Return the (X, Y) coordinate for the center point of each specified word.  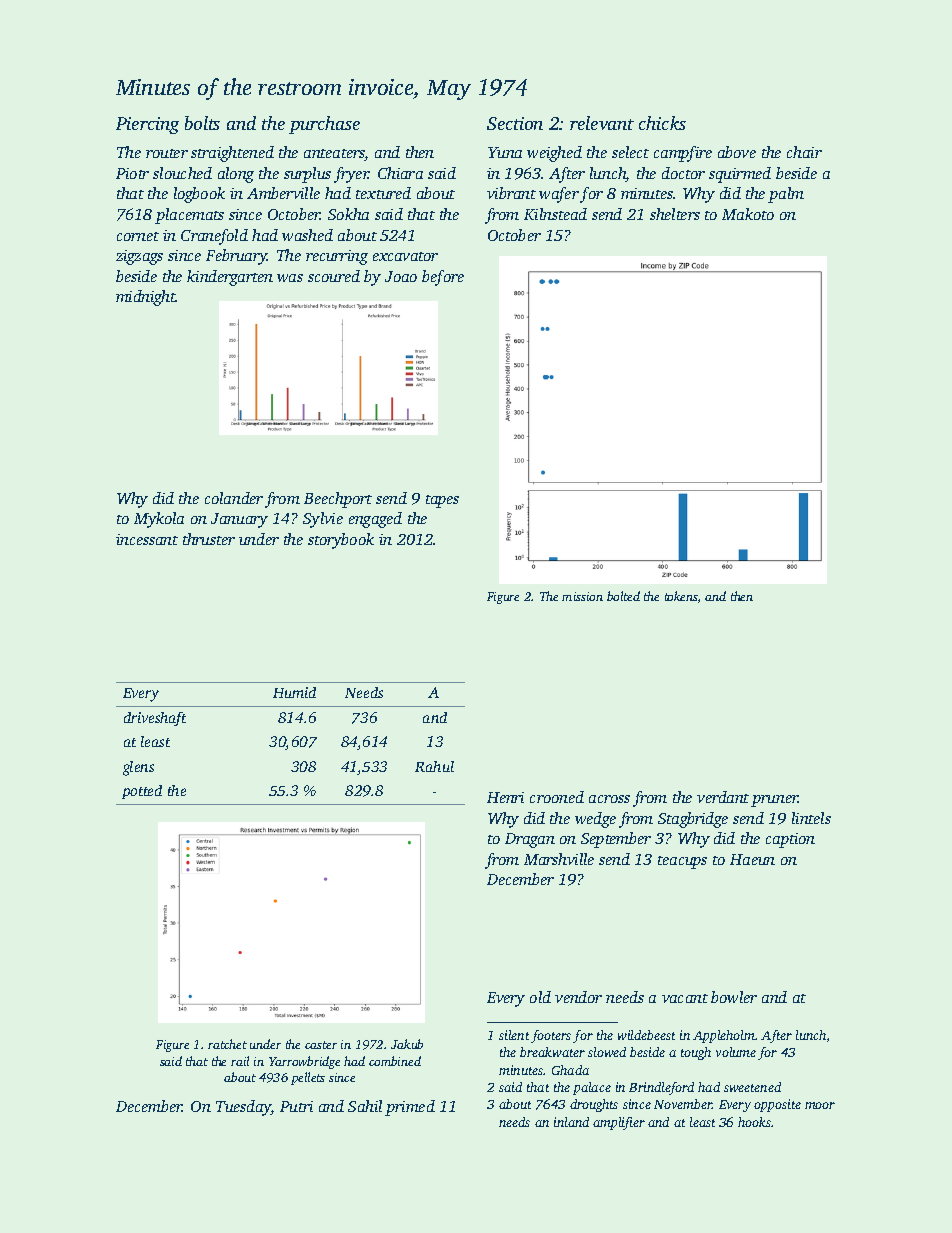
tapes (442, 501)
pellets (308, 1078)
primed (410, 1108)
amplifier (619, 1123)
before (443, 278)
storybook (341, 541)
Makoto (748, 214)
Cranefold (214, 237)
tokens (681, 596)
